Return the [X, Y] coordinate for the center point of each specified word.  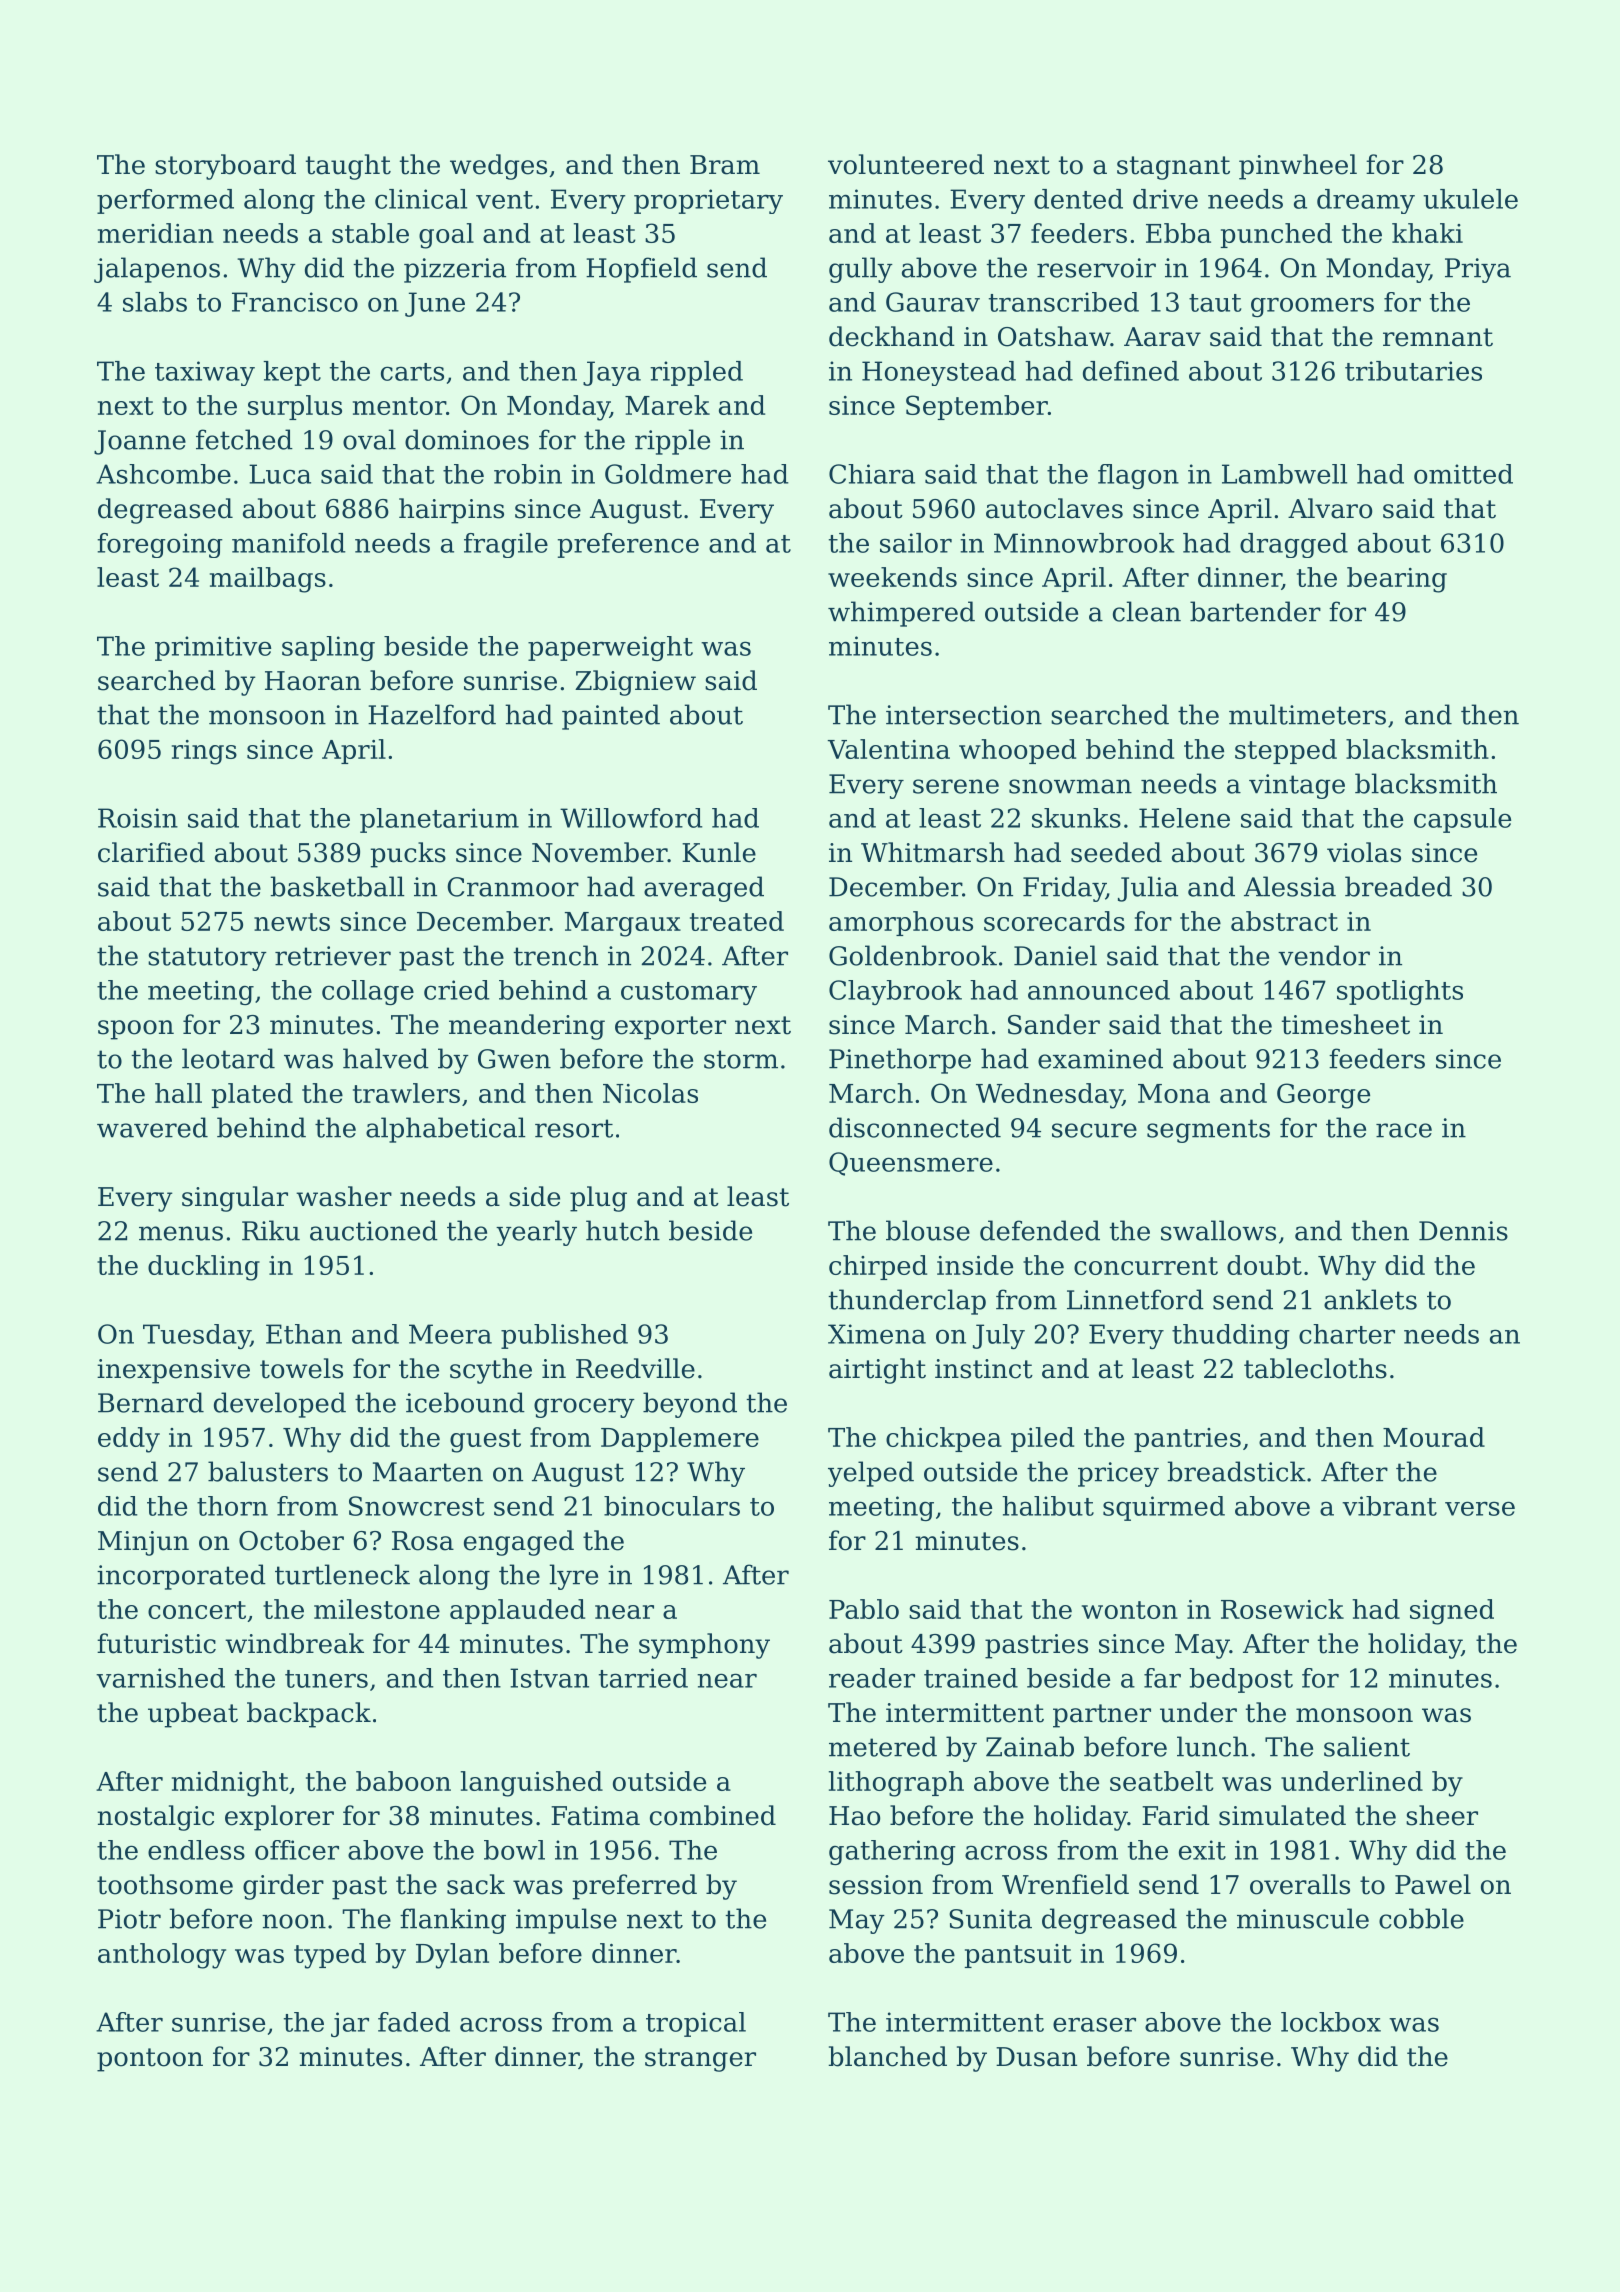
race [1404, 1130]
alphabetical [446, 1130]
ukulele [1470, 199]
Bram [725, 165]
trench [555, 955]
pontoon [150, 2060]
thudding [1231, 1336]
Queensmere [911, 1164]
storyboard [225, 167]
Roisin [138, 818]
